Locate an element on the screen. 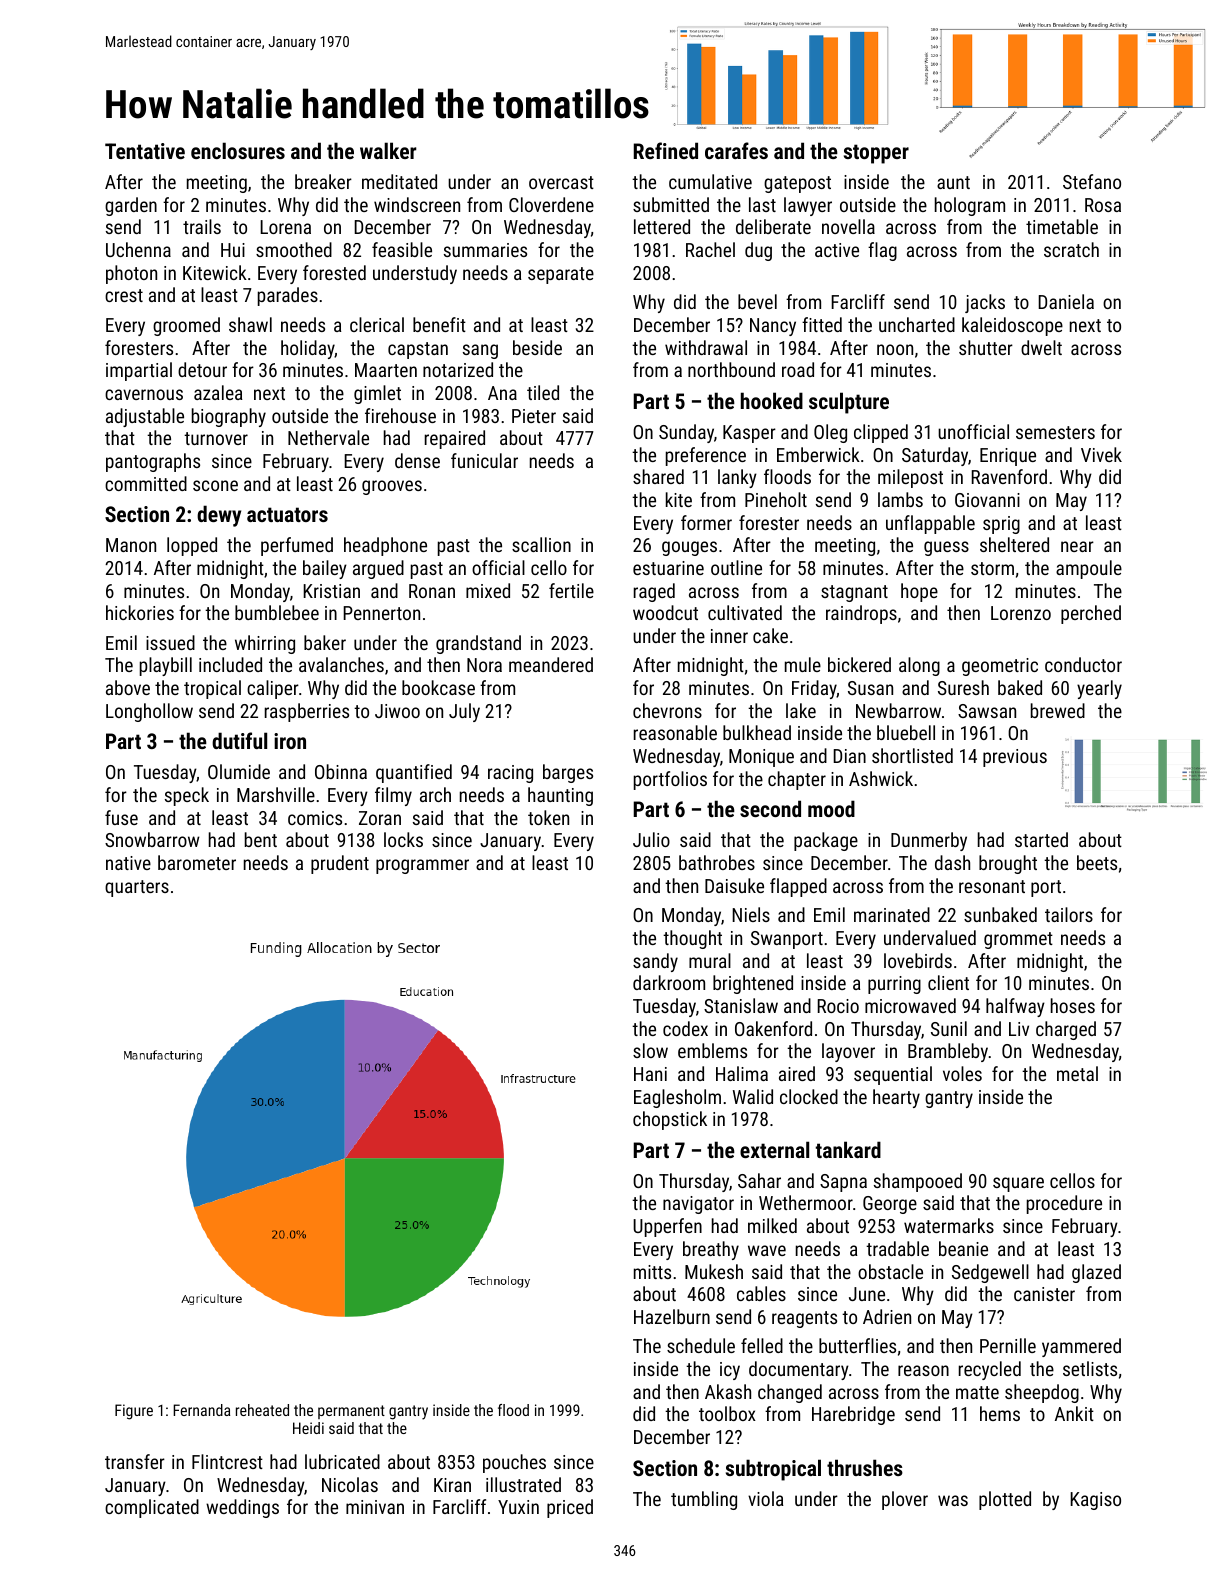  Julio is located at coordinates (651, 839).
